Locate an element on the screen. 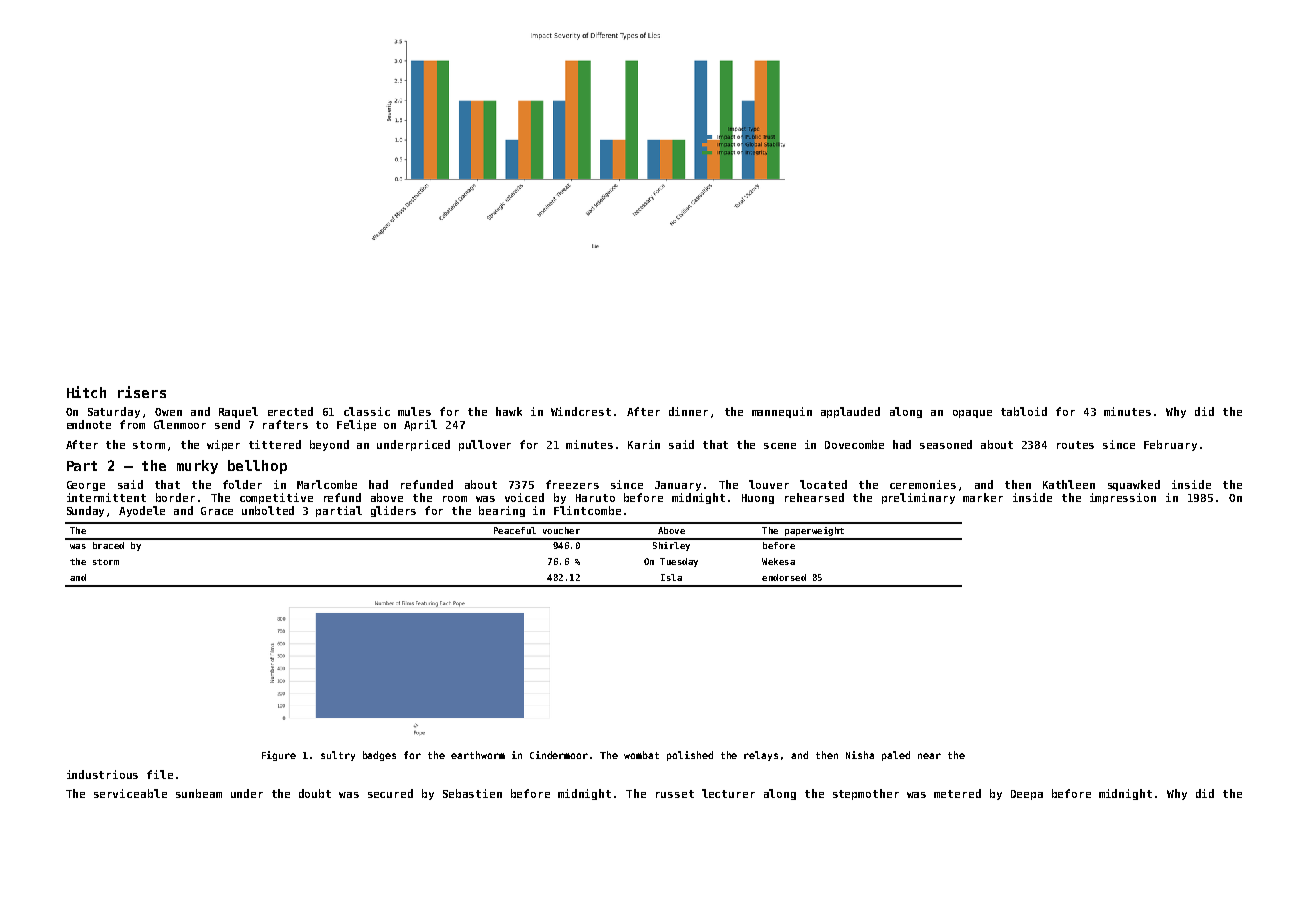 The width and height of the screenshot is (1308, 924). near is located at coordinates (929, 756).
